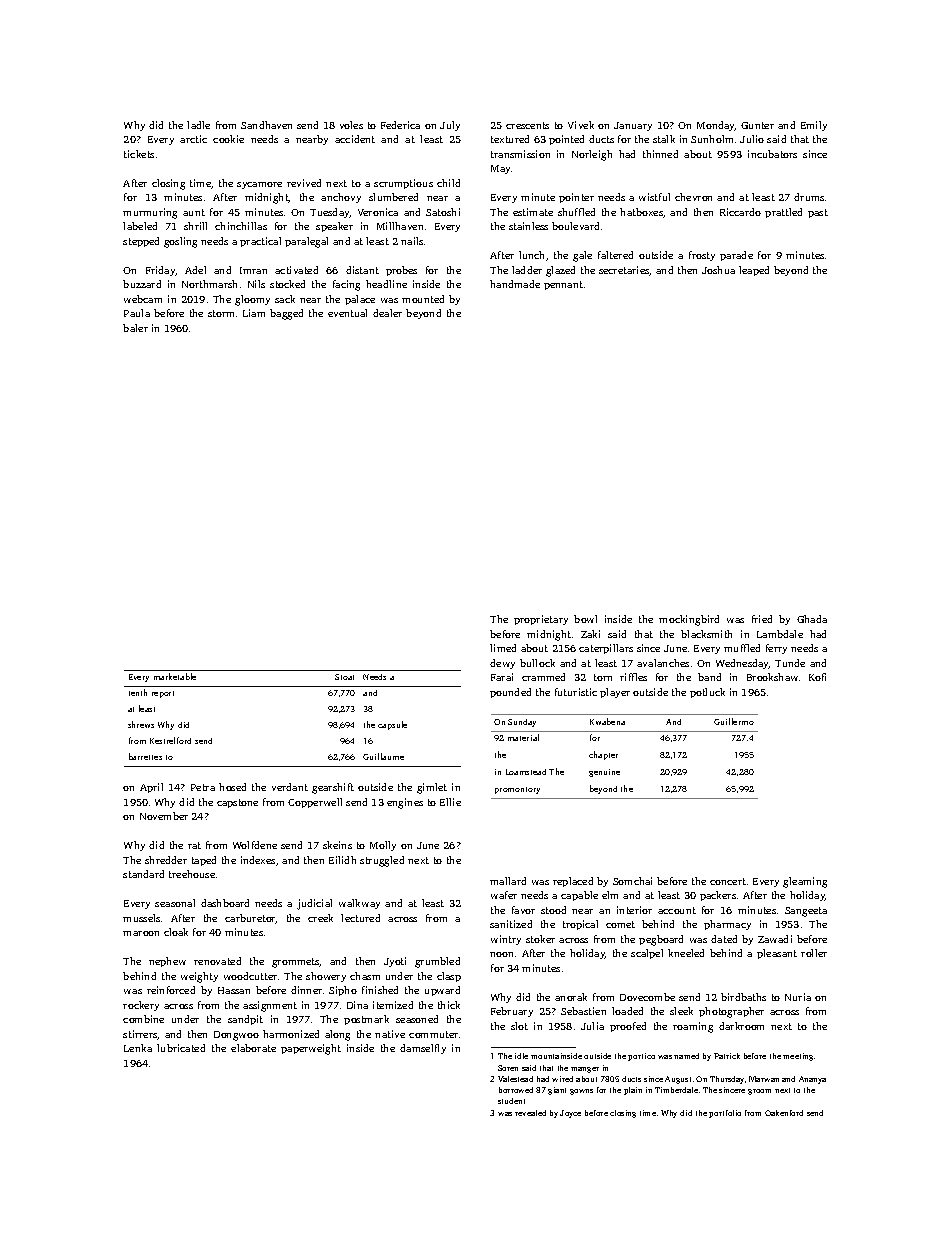 The width and height of the page is (952, 1233). I want to click on past, so click(818, 213).
